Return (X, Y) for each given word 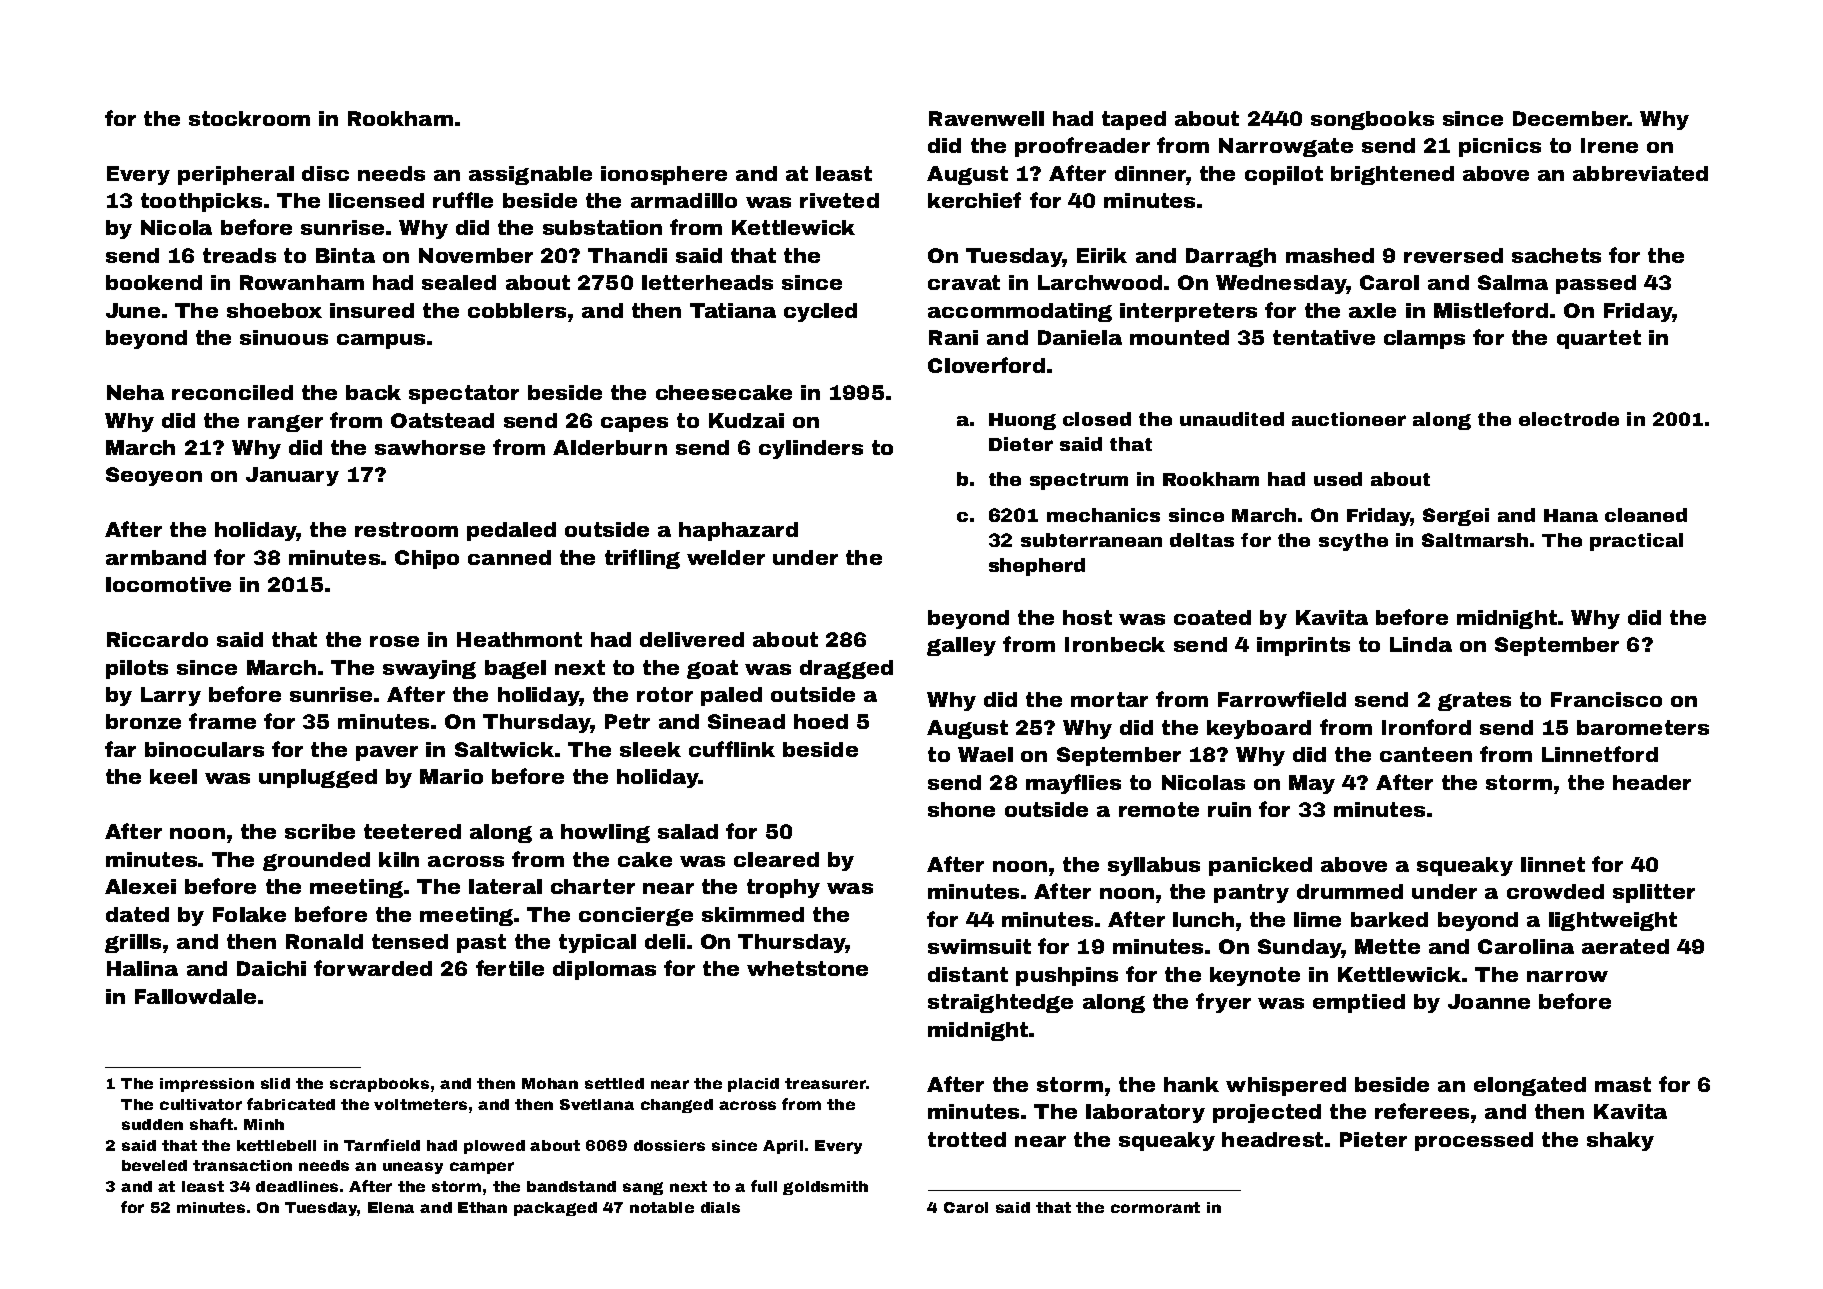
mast (1623, 1084)
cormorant (1155, 1207)
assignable (530, 175)
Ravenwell (986, 118)
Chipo (427, 559)
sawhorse (430, 447)
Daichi (271, 968)
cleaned (1646, 515)
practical (1636, 542)
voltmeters (420, 1104)
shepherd (1037, 567)
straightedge (1000, 1003)
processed (1474, 1141)
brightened (1392, 175)
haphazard (738, 531)
